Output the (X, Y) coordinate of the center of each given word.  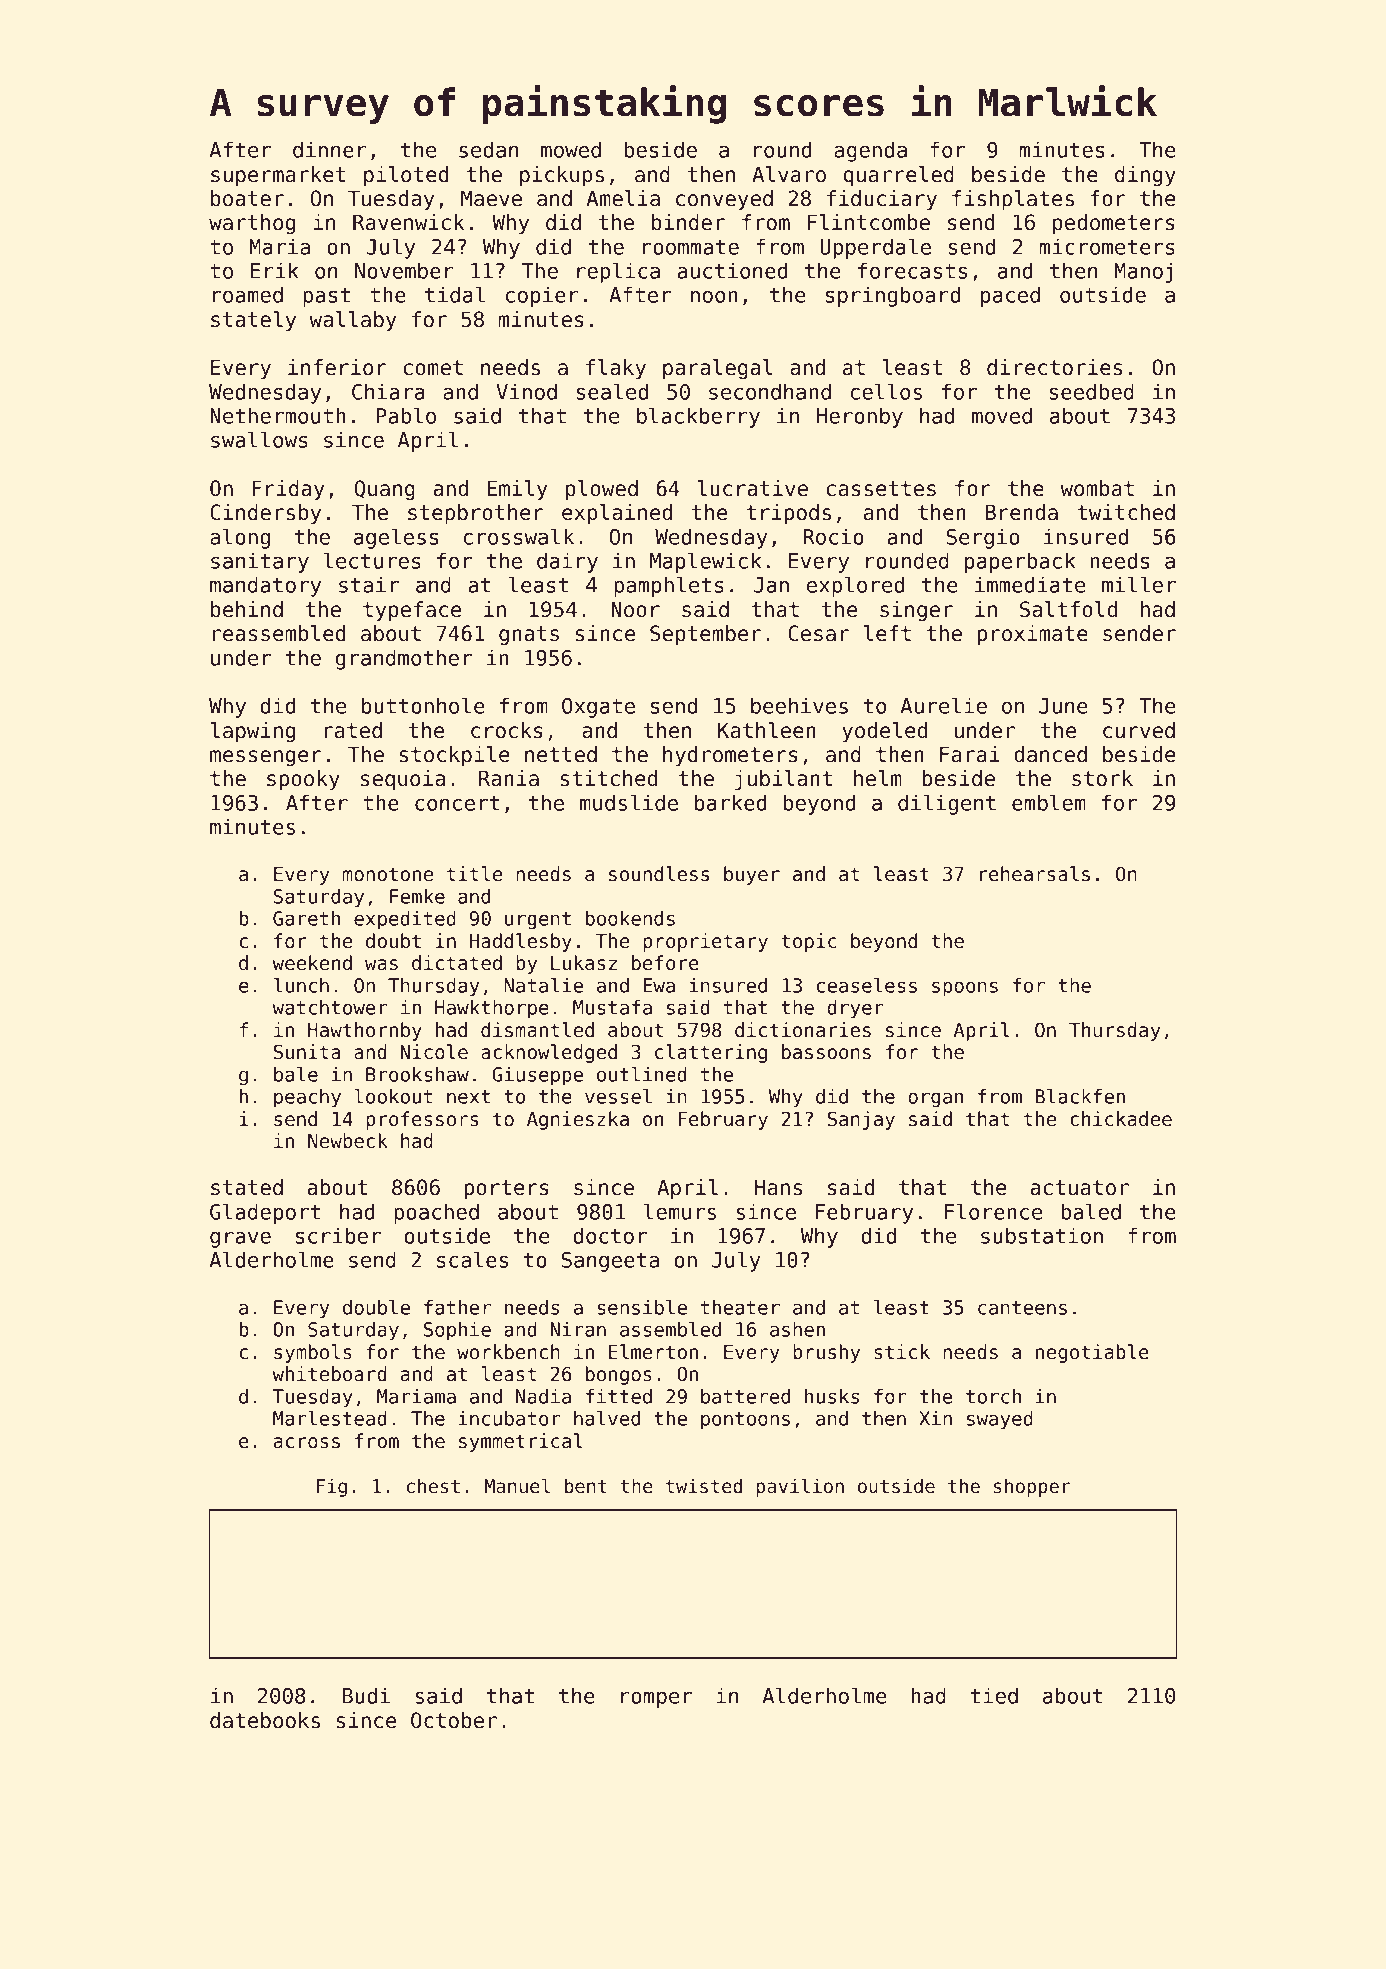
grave (240, 1240)
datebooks (265, 1720)
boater (247, 198)
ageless (396, 538)
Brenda (1022, 512)
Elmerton (653, 1352)
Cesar (818, 633)
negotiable (1092, 1353)
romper (656, 1700)
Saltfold (1068, 609)
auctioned (732, 270)
